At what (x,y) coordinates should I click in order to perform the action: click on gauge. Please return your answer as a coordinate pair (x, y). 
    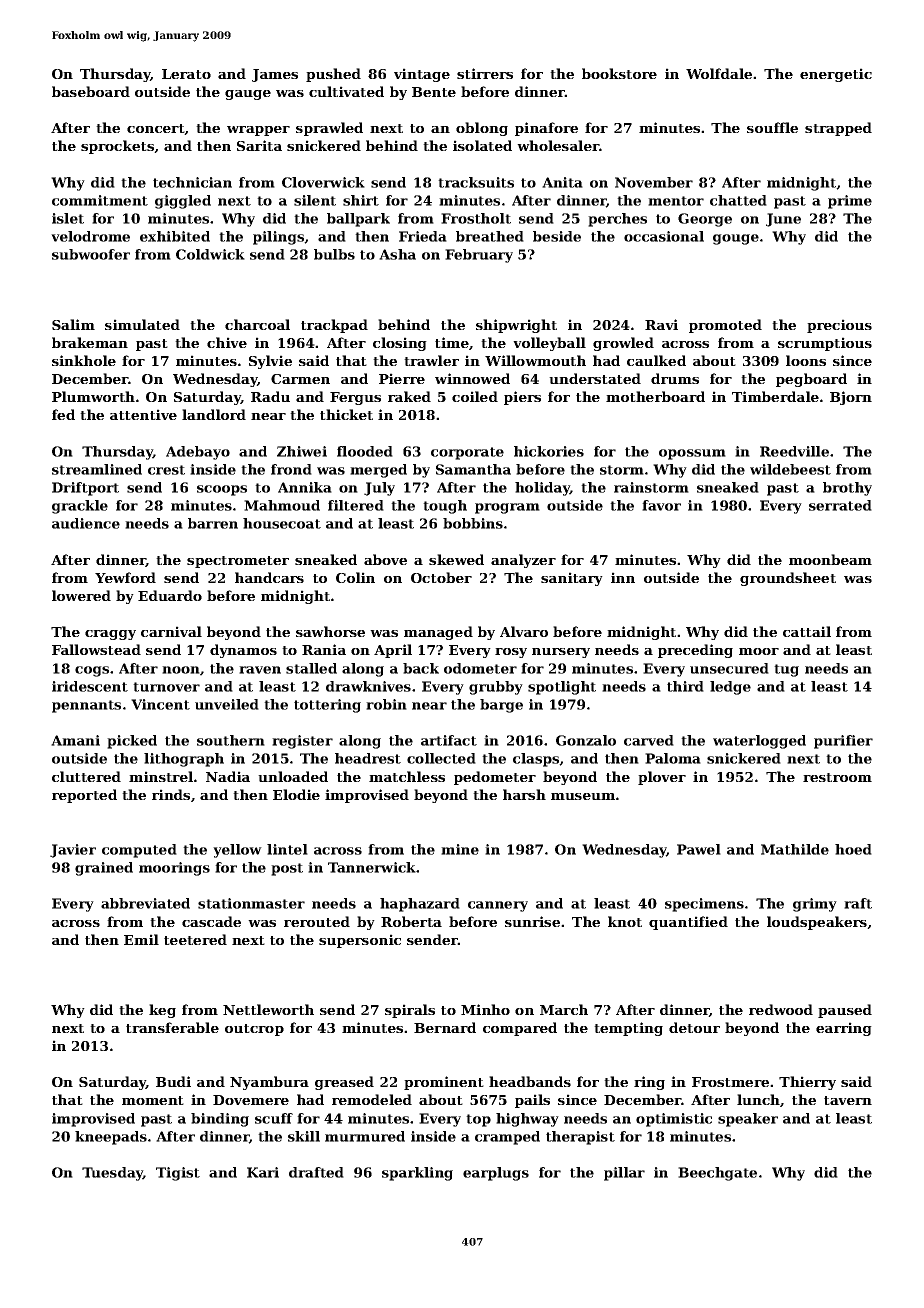
    Looking at the image, I should click on (248, 95).
